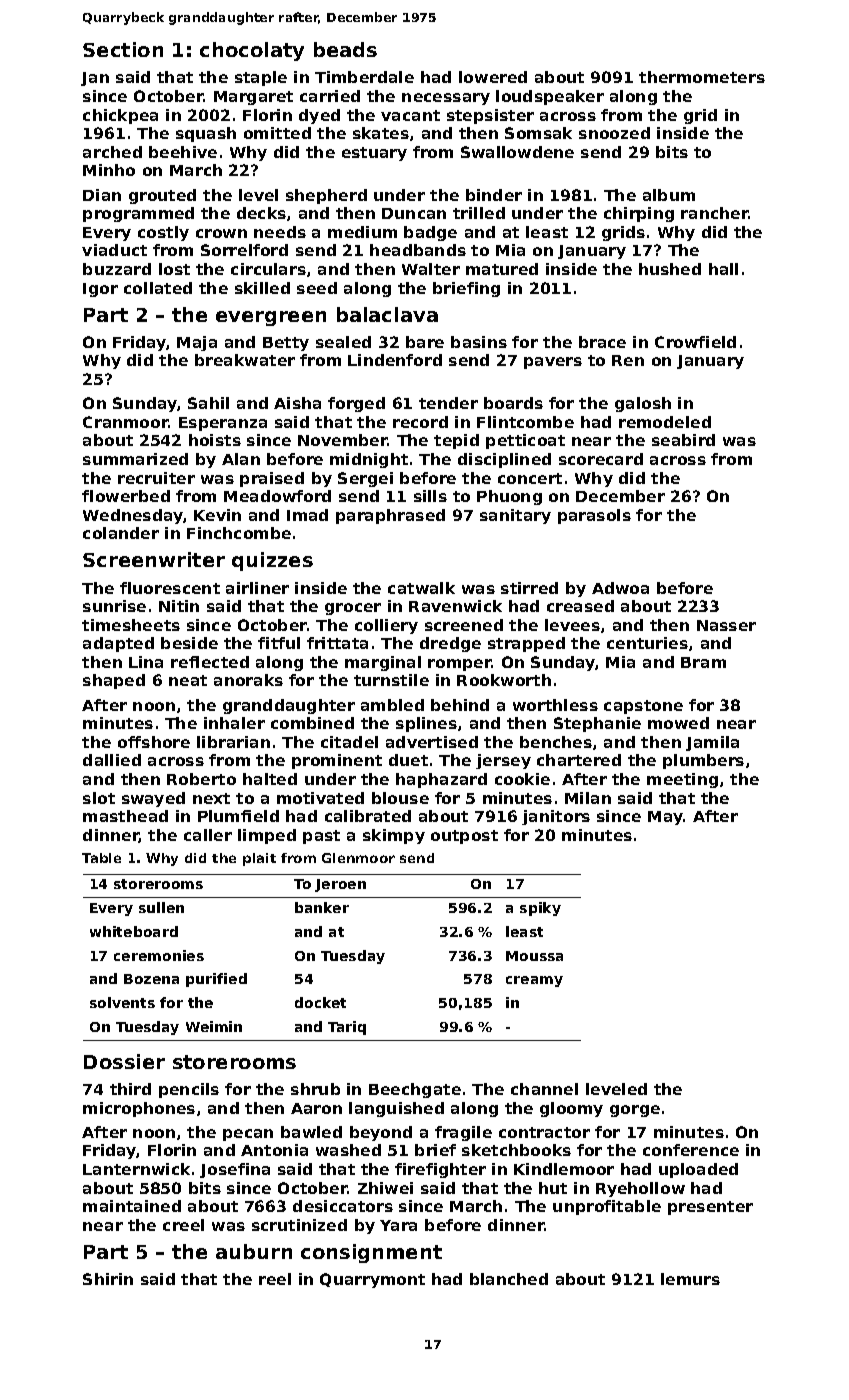 The width and height of the page is (849, 1400). What do you see at coordinates (710, 1208) in the page?
I see `presenter` at bounding box center [710, 1208].
